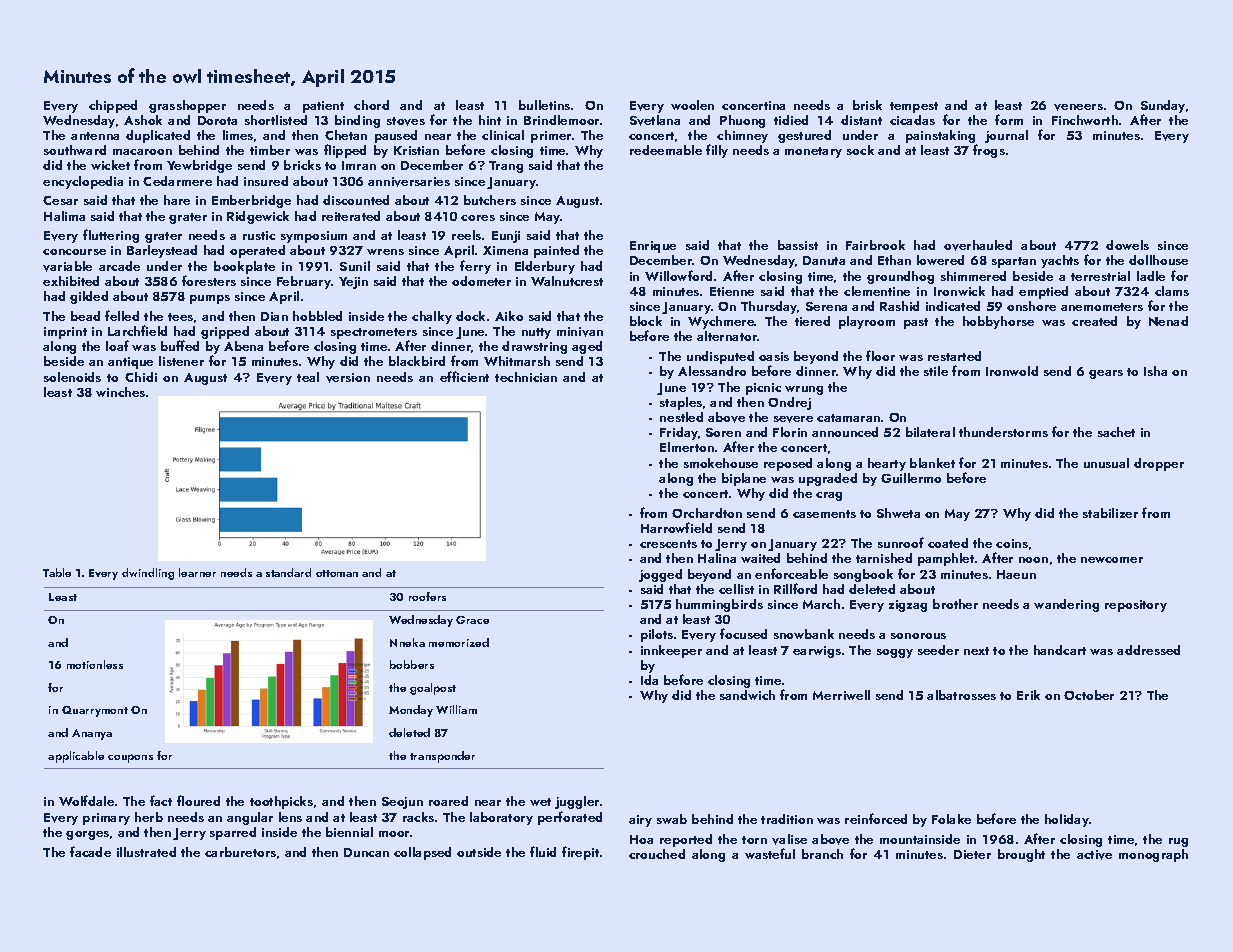 This screenshot has width=1233, height=952. Describe the element at coordinates (148, 574) in the screenshot. I see `dwindling` at that location.
